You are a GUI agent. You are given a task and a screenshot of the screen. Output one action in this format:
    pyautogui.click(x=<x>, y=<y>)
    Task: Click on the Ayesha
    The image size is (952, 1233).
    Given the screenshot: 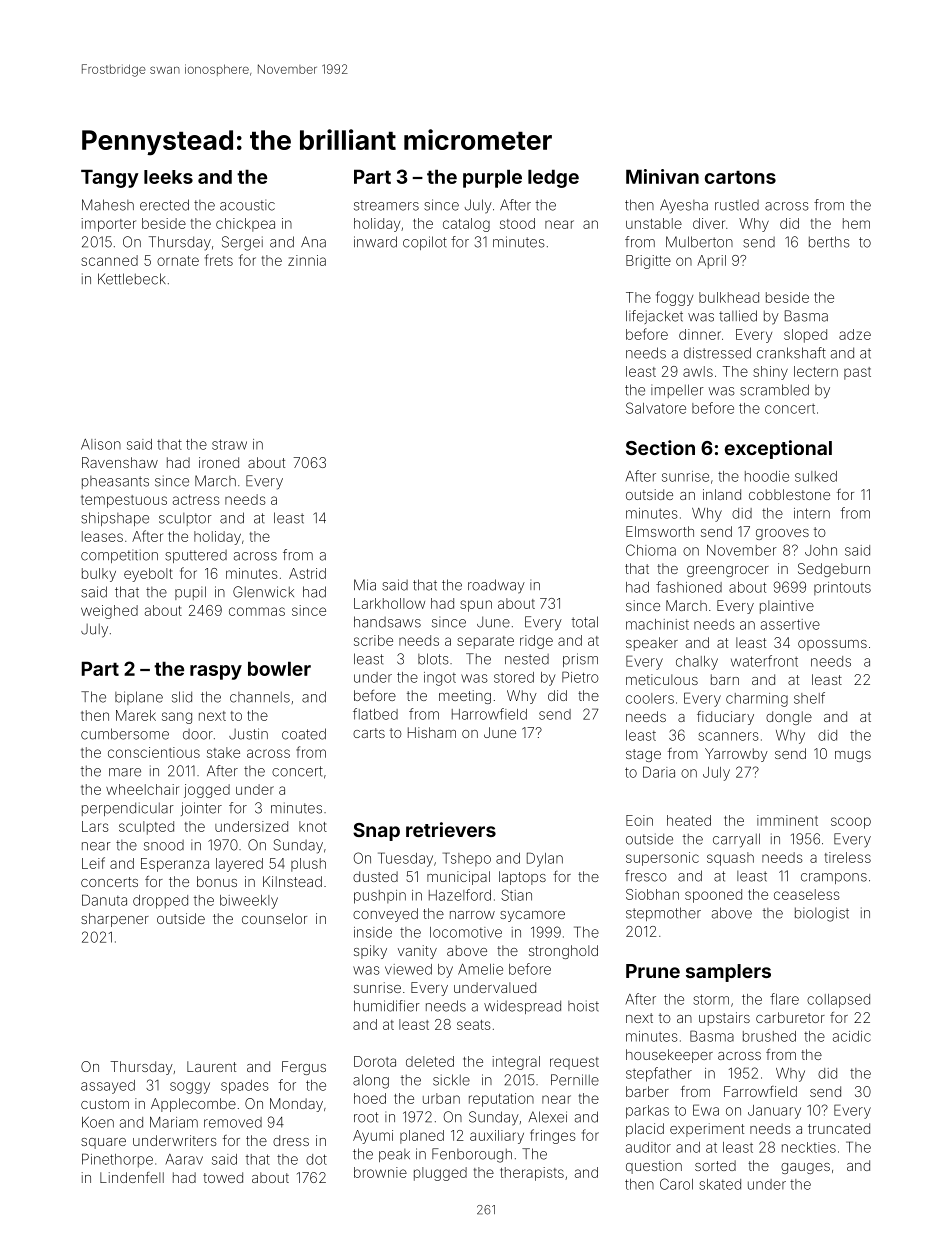 What is the action you would take?
    pyautogui.click(x=684, y=206)
